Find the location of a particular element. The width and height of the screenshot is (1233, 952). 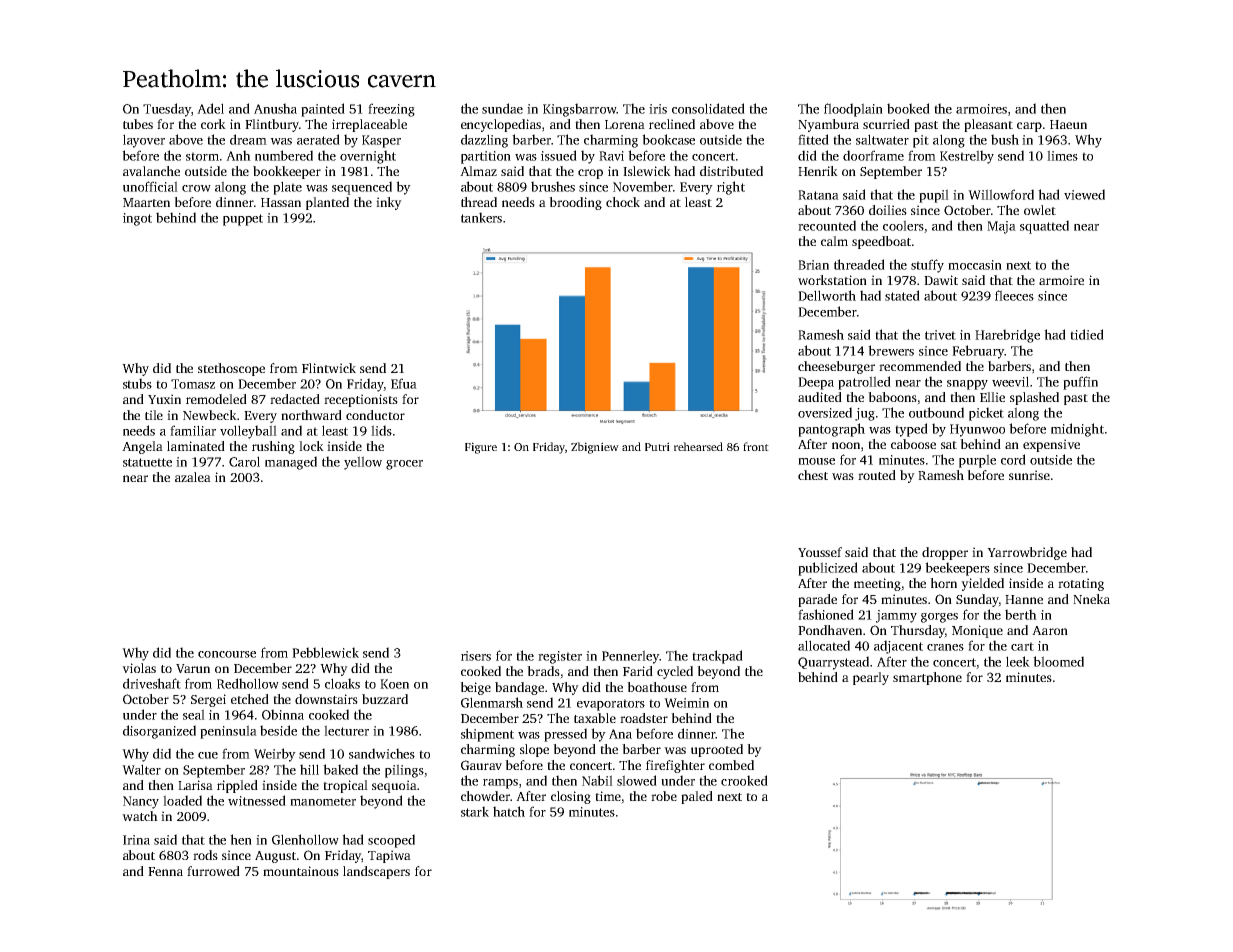

paled is located at coordinates (697, 797).
